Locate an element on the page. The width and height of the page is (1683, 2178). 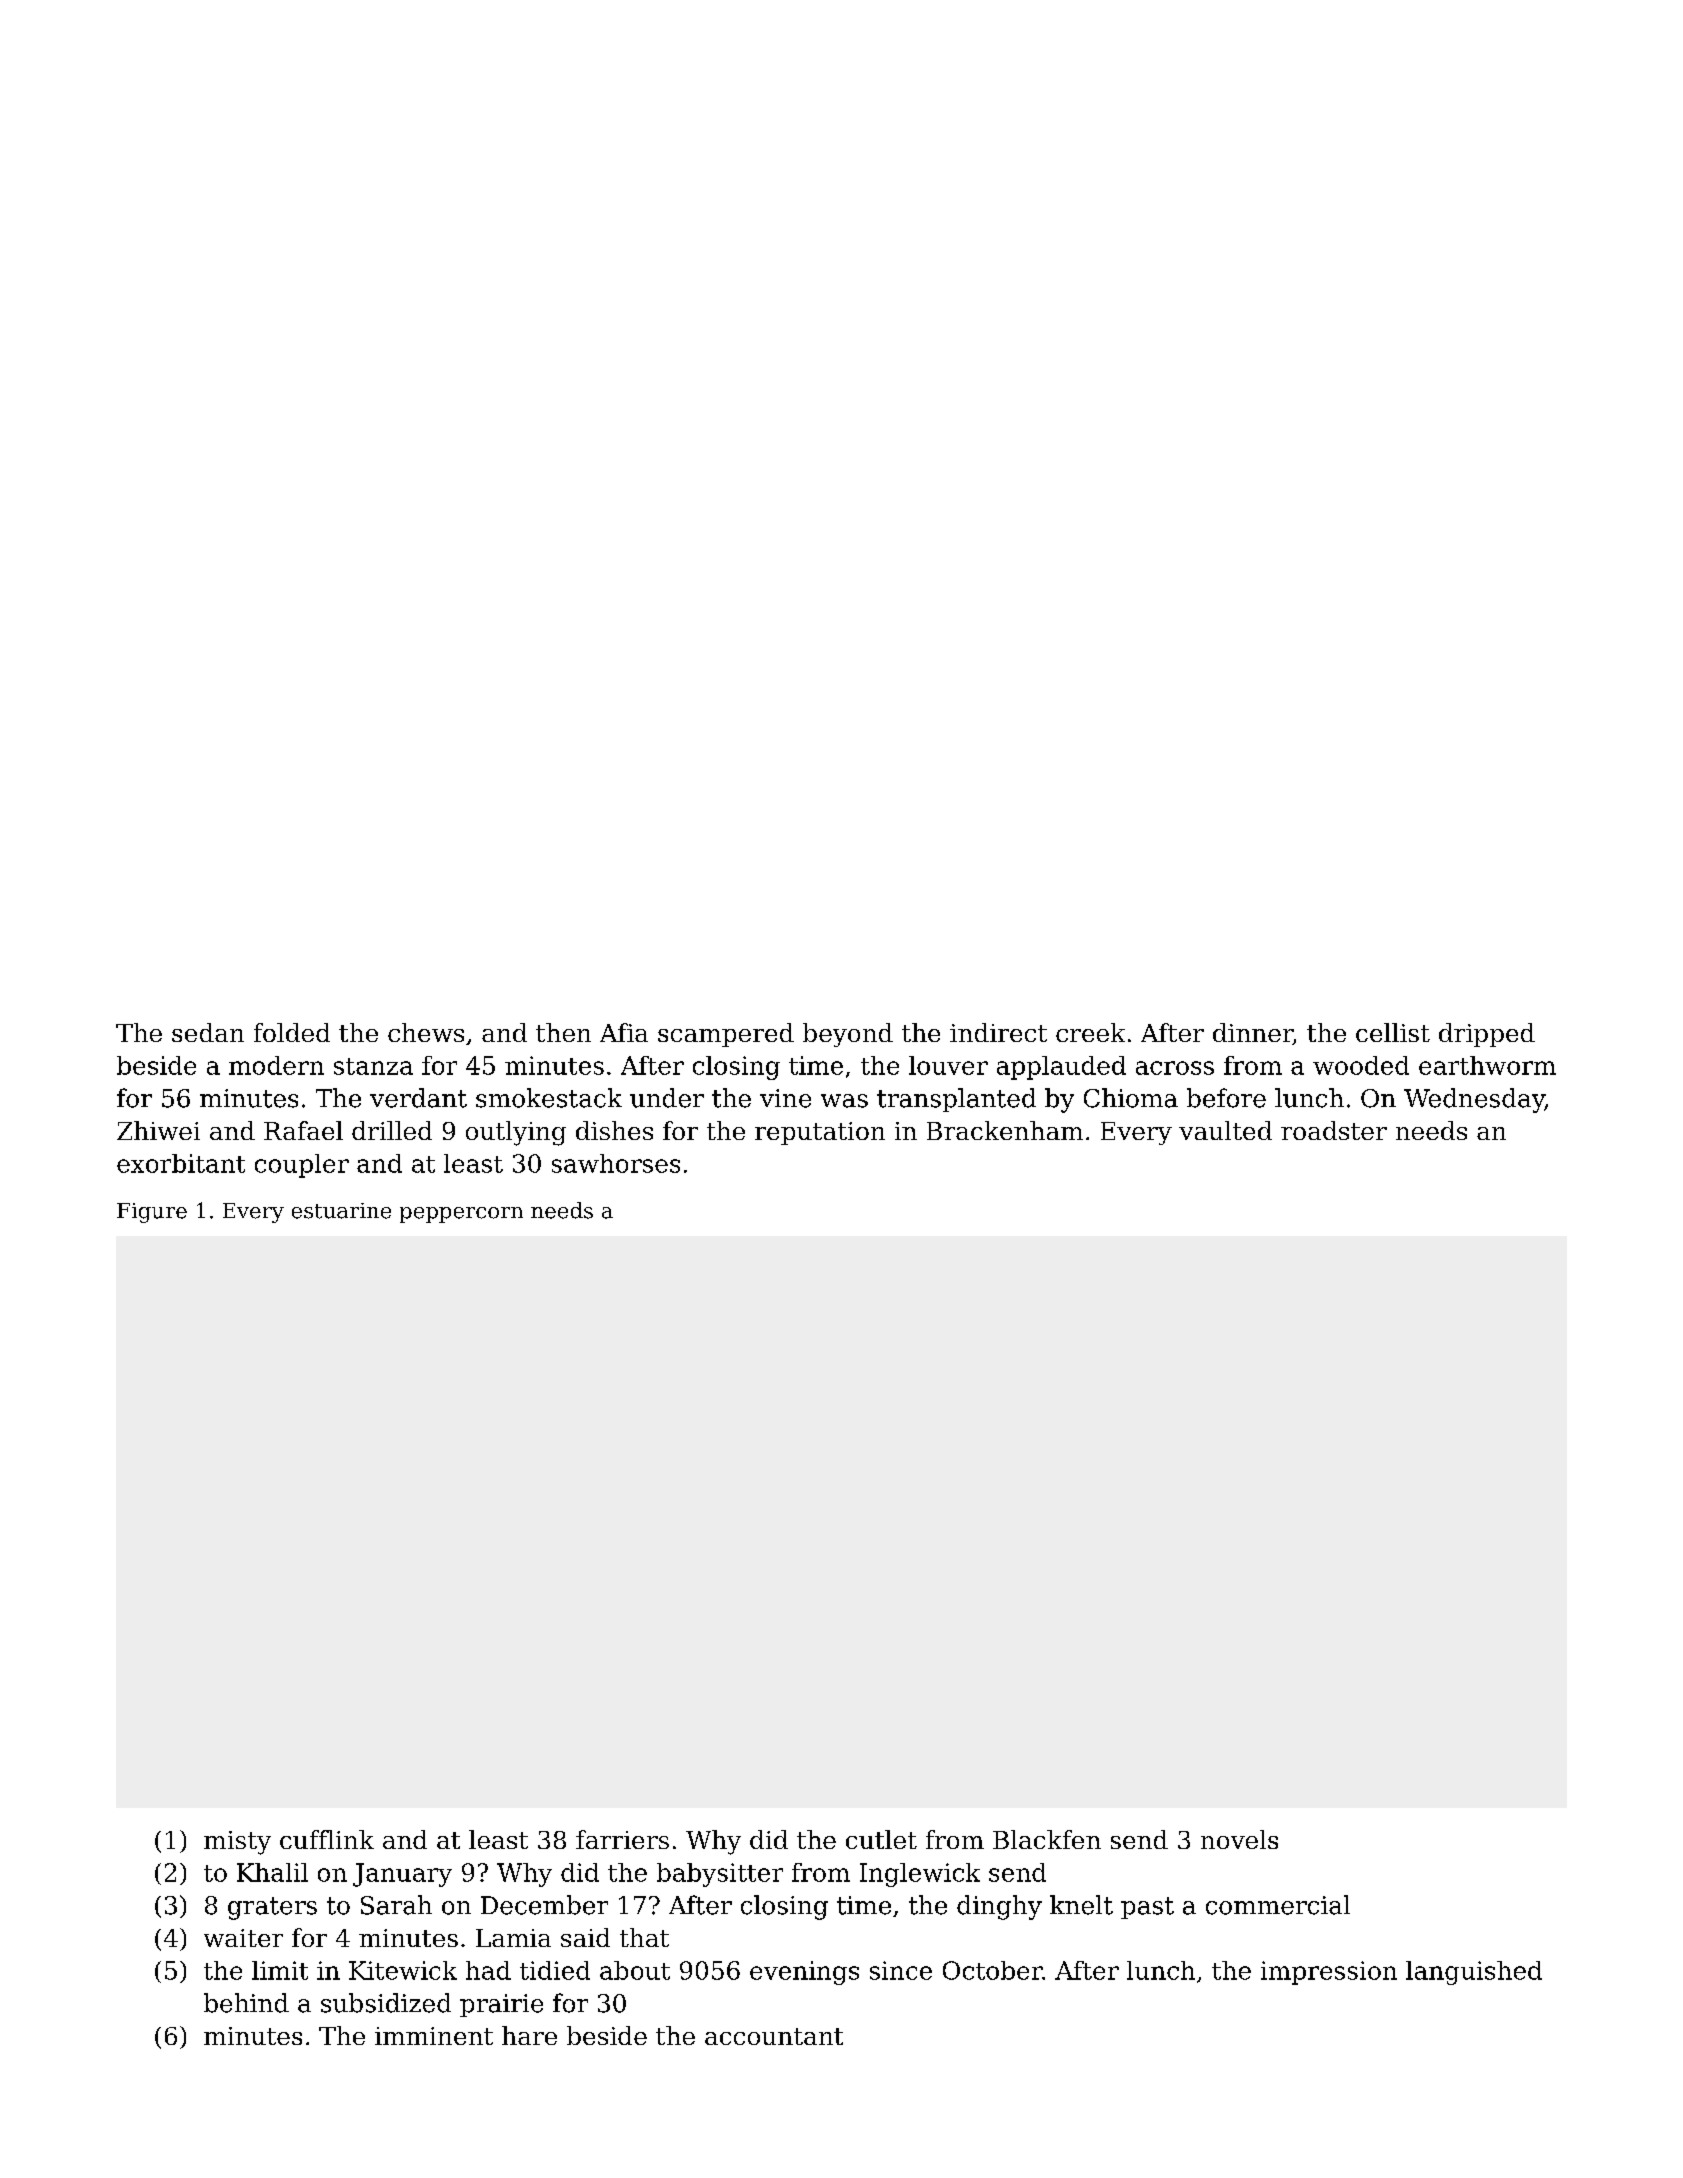
novels is located at coordinates (1239, 1839).
